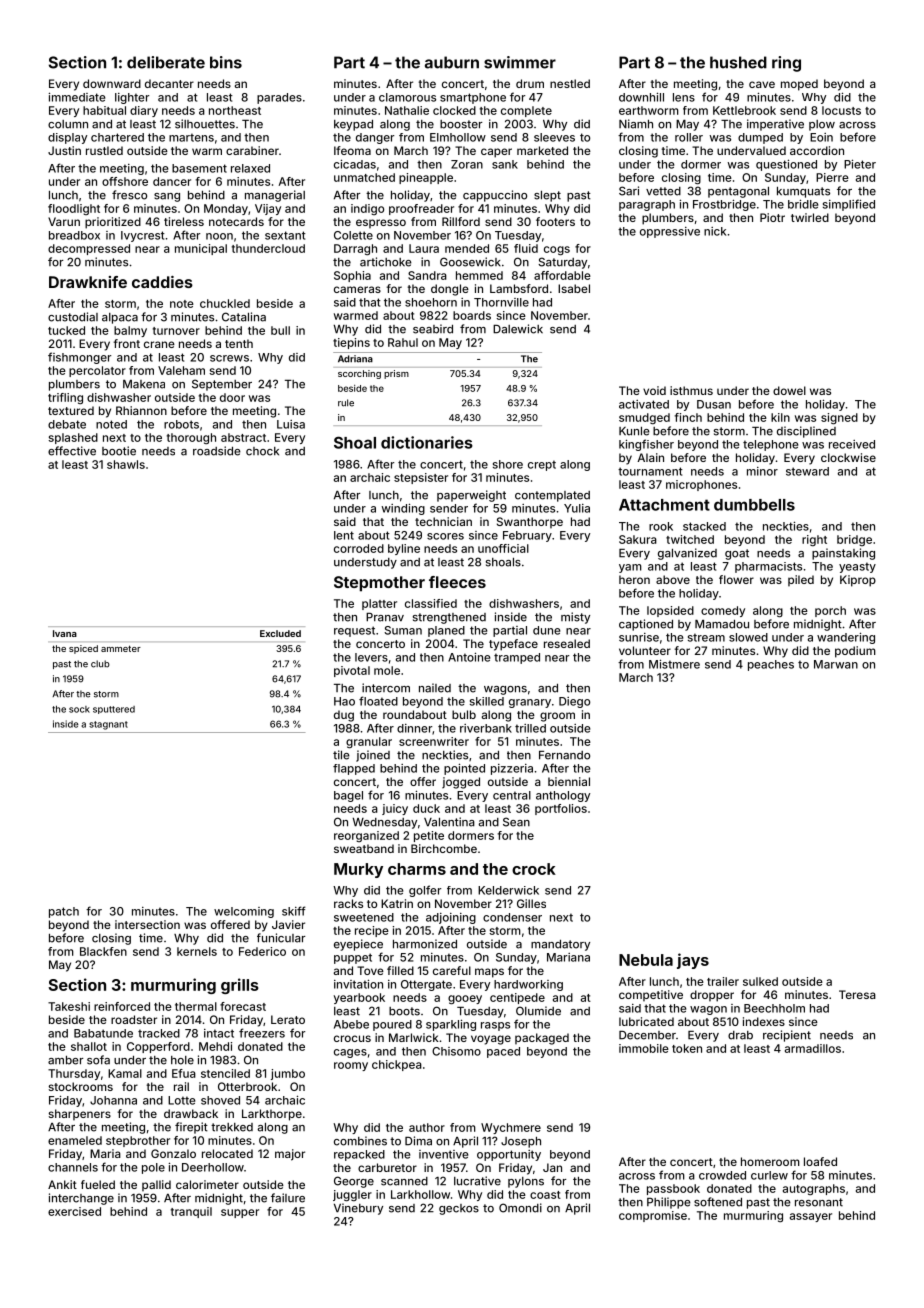 This image has height=1308, width=924. I want to click on sharpeners, so click(80, 1114).
